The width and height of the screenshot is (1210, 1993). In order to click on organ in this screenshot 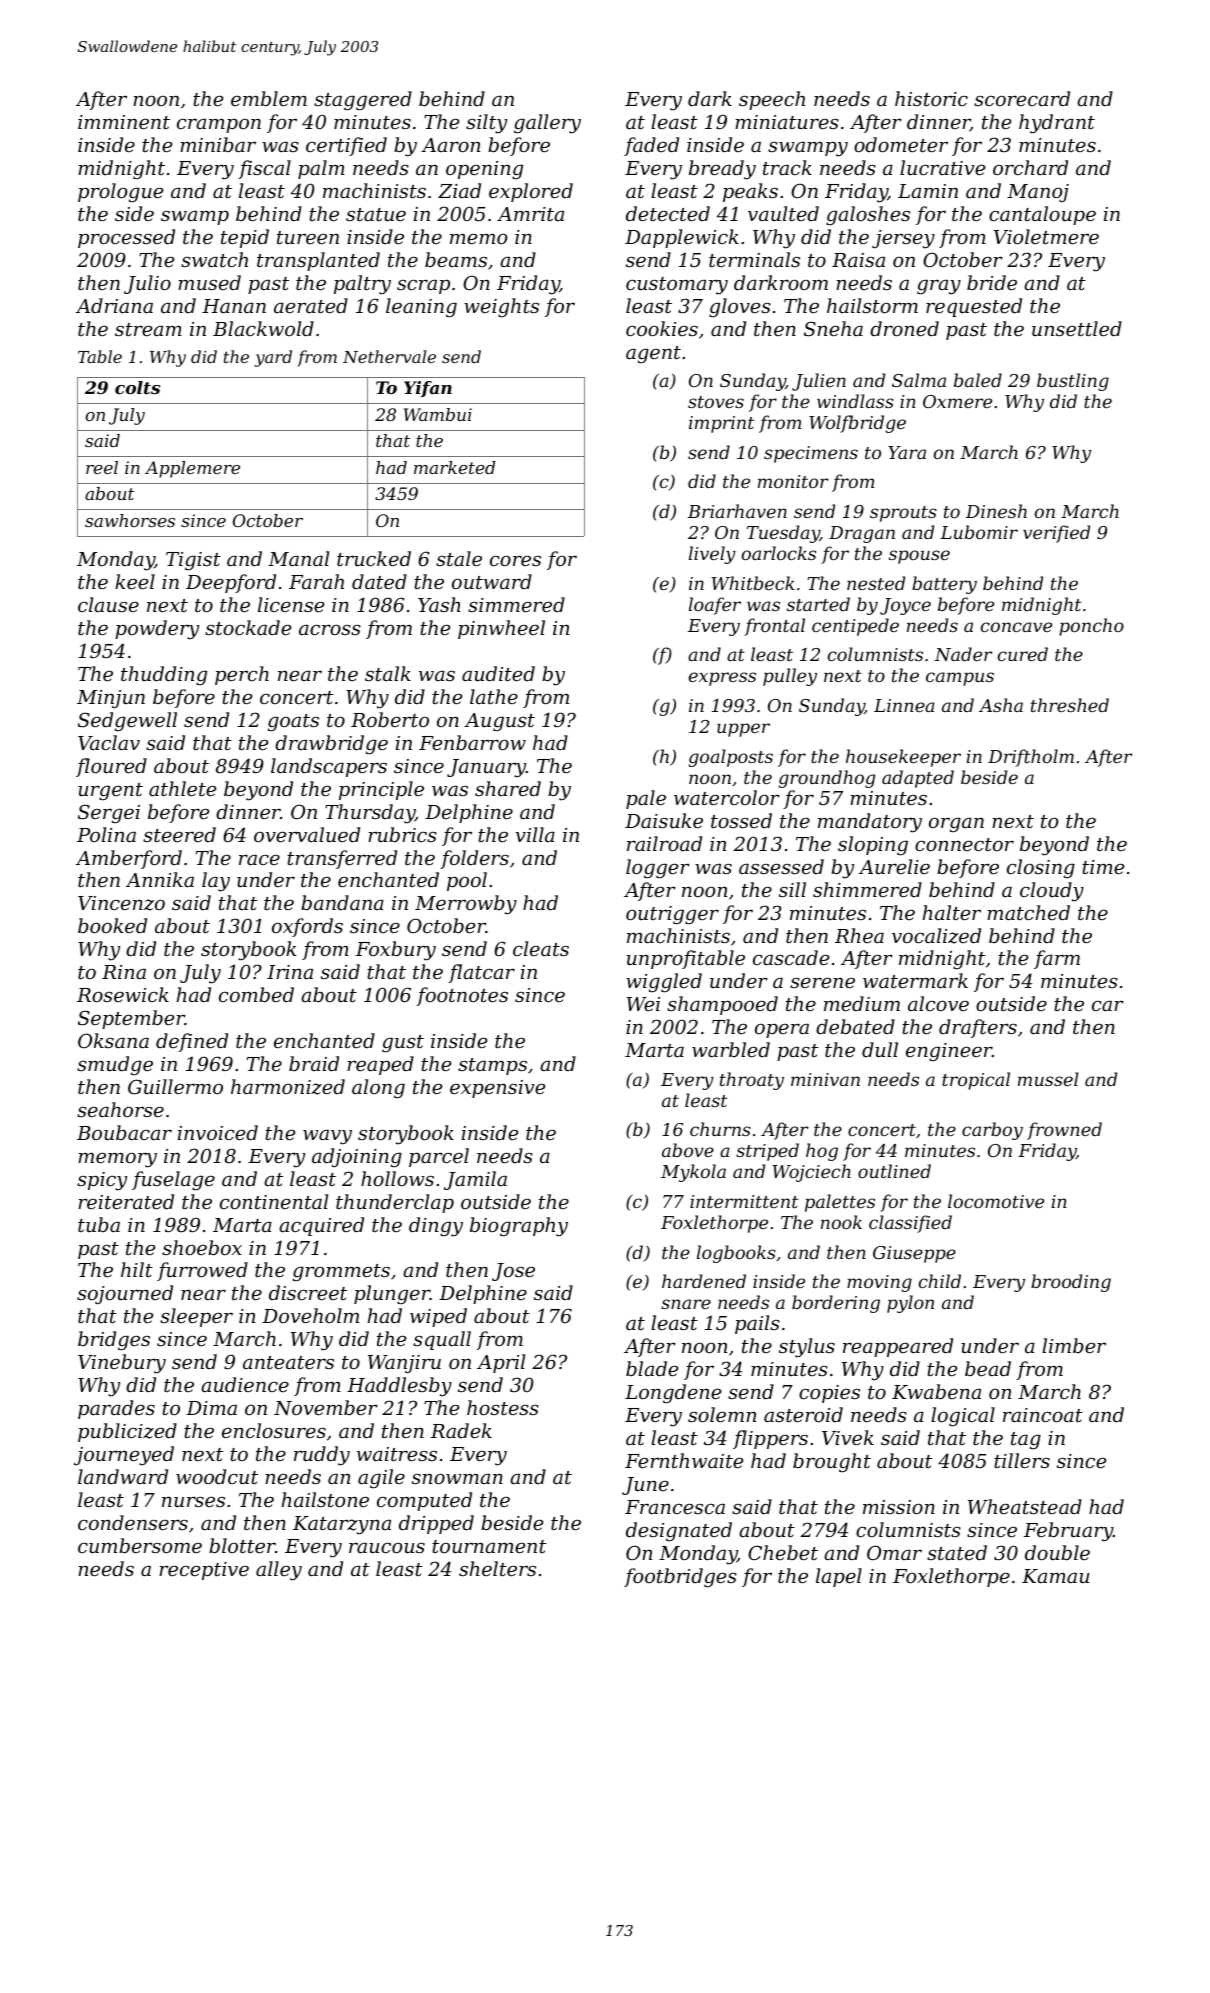, I will do `click(956, 825)`.
